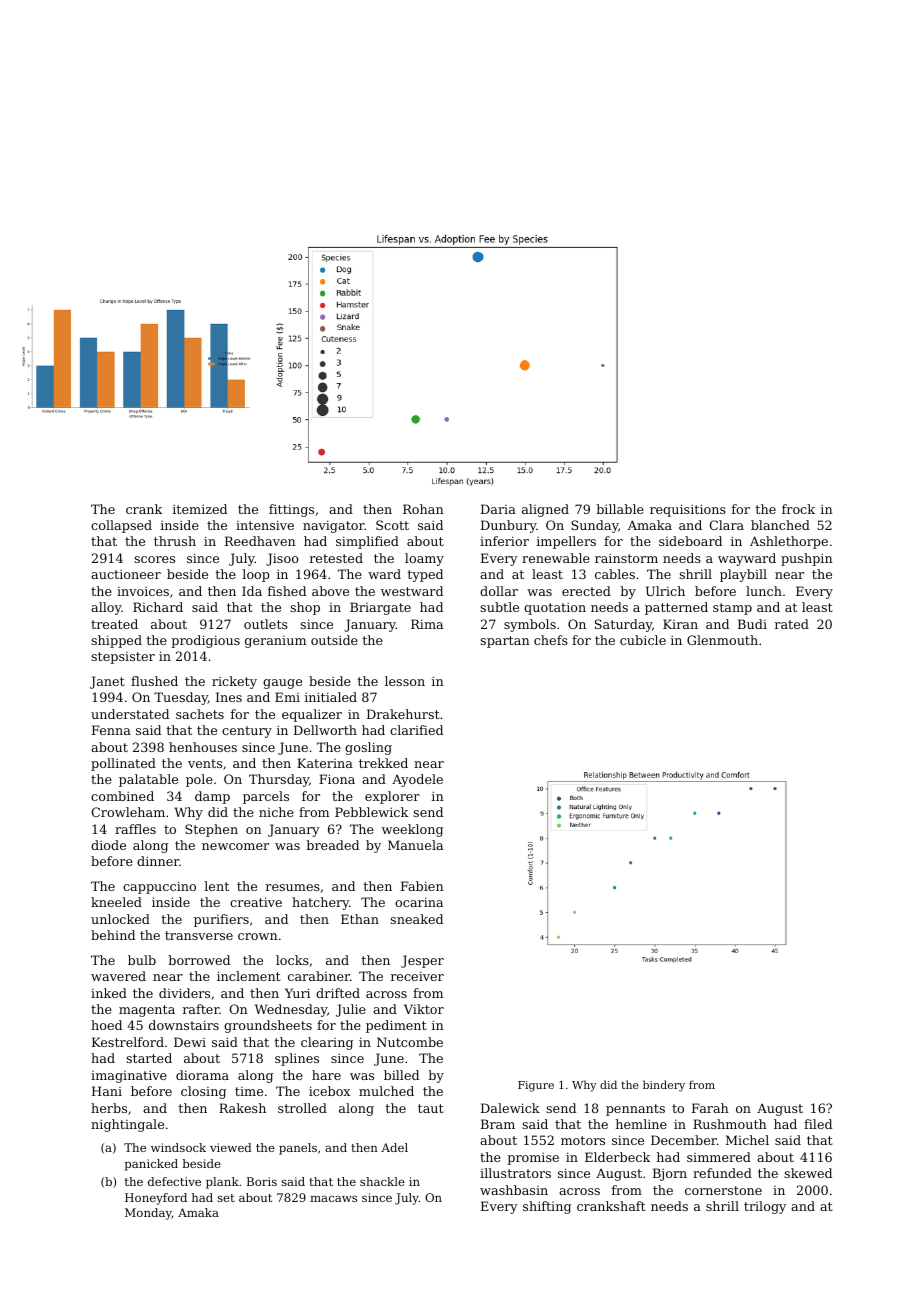 This screenshot has width=924, height=1308. What do you see at coordinates (722, 640) in the screenshot?
I see `Glenmouth` at bounding box center [722, 640].
